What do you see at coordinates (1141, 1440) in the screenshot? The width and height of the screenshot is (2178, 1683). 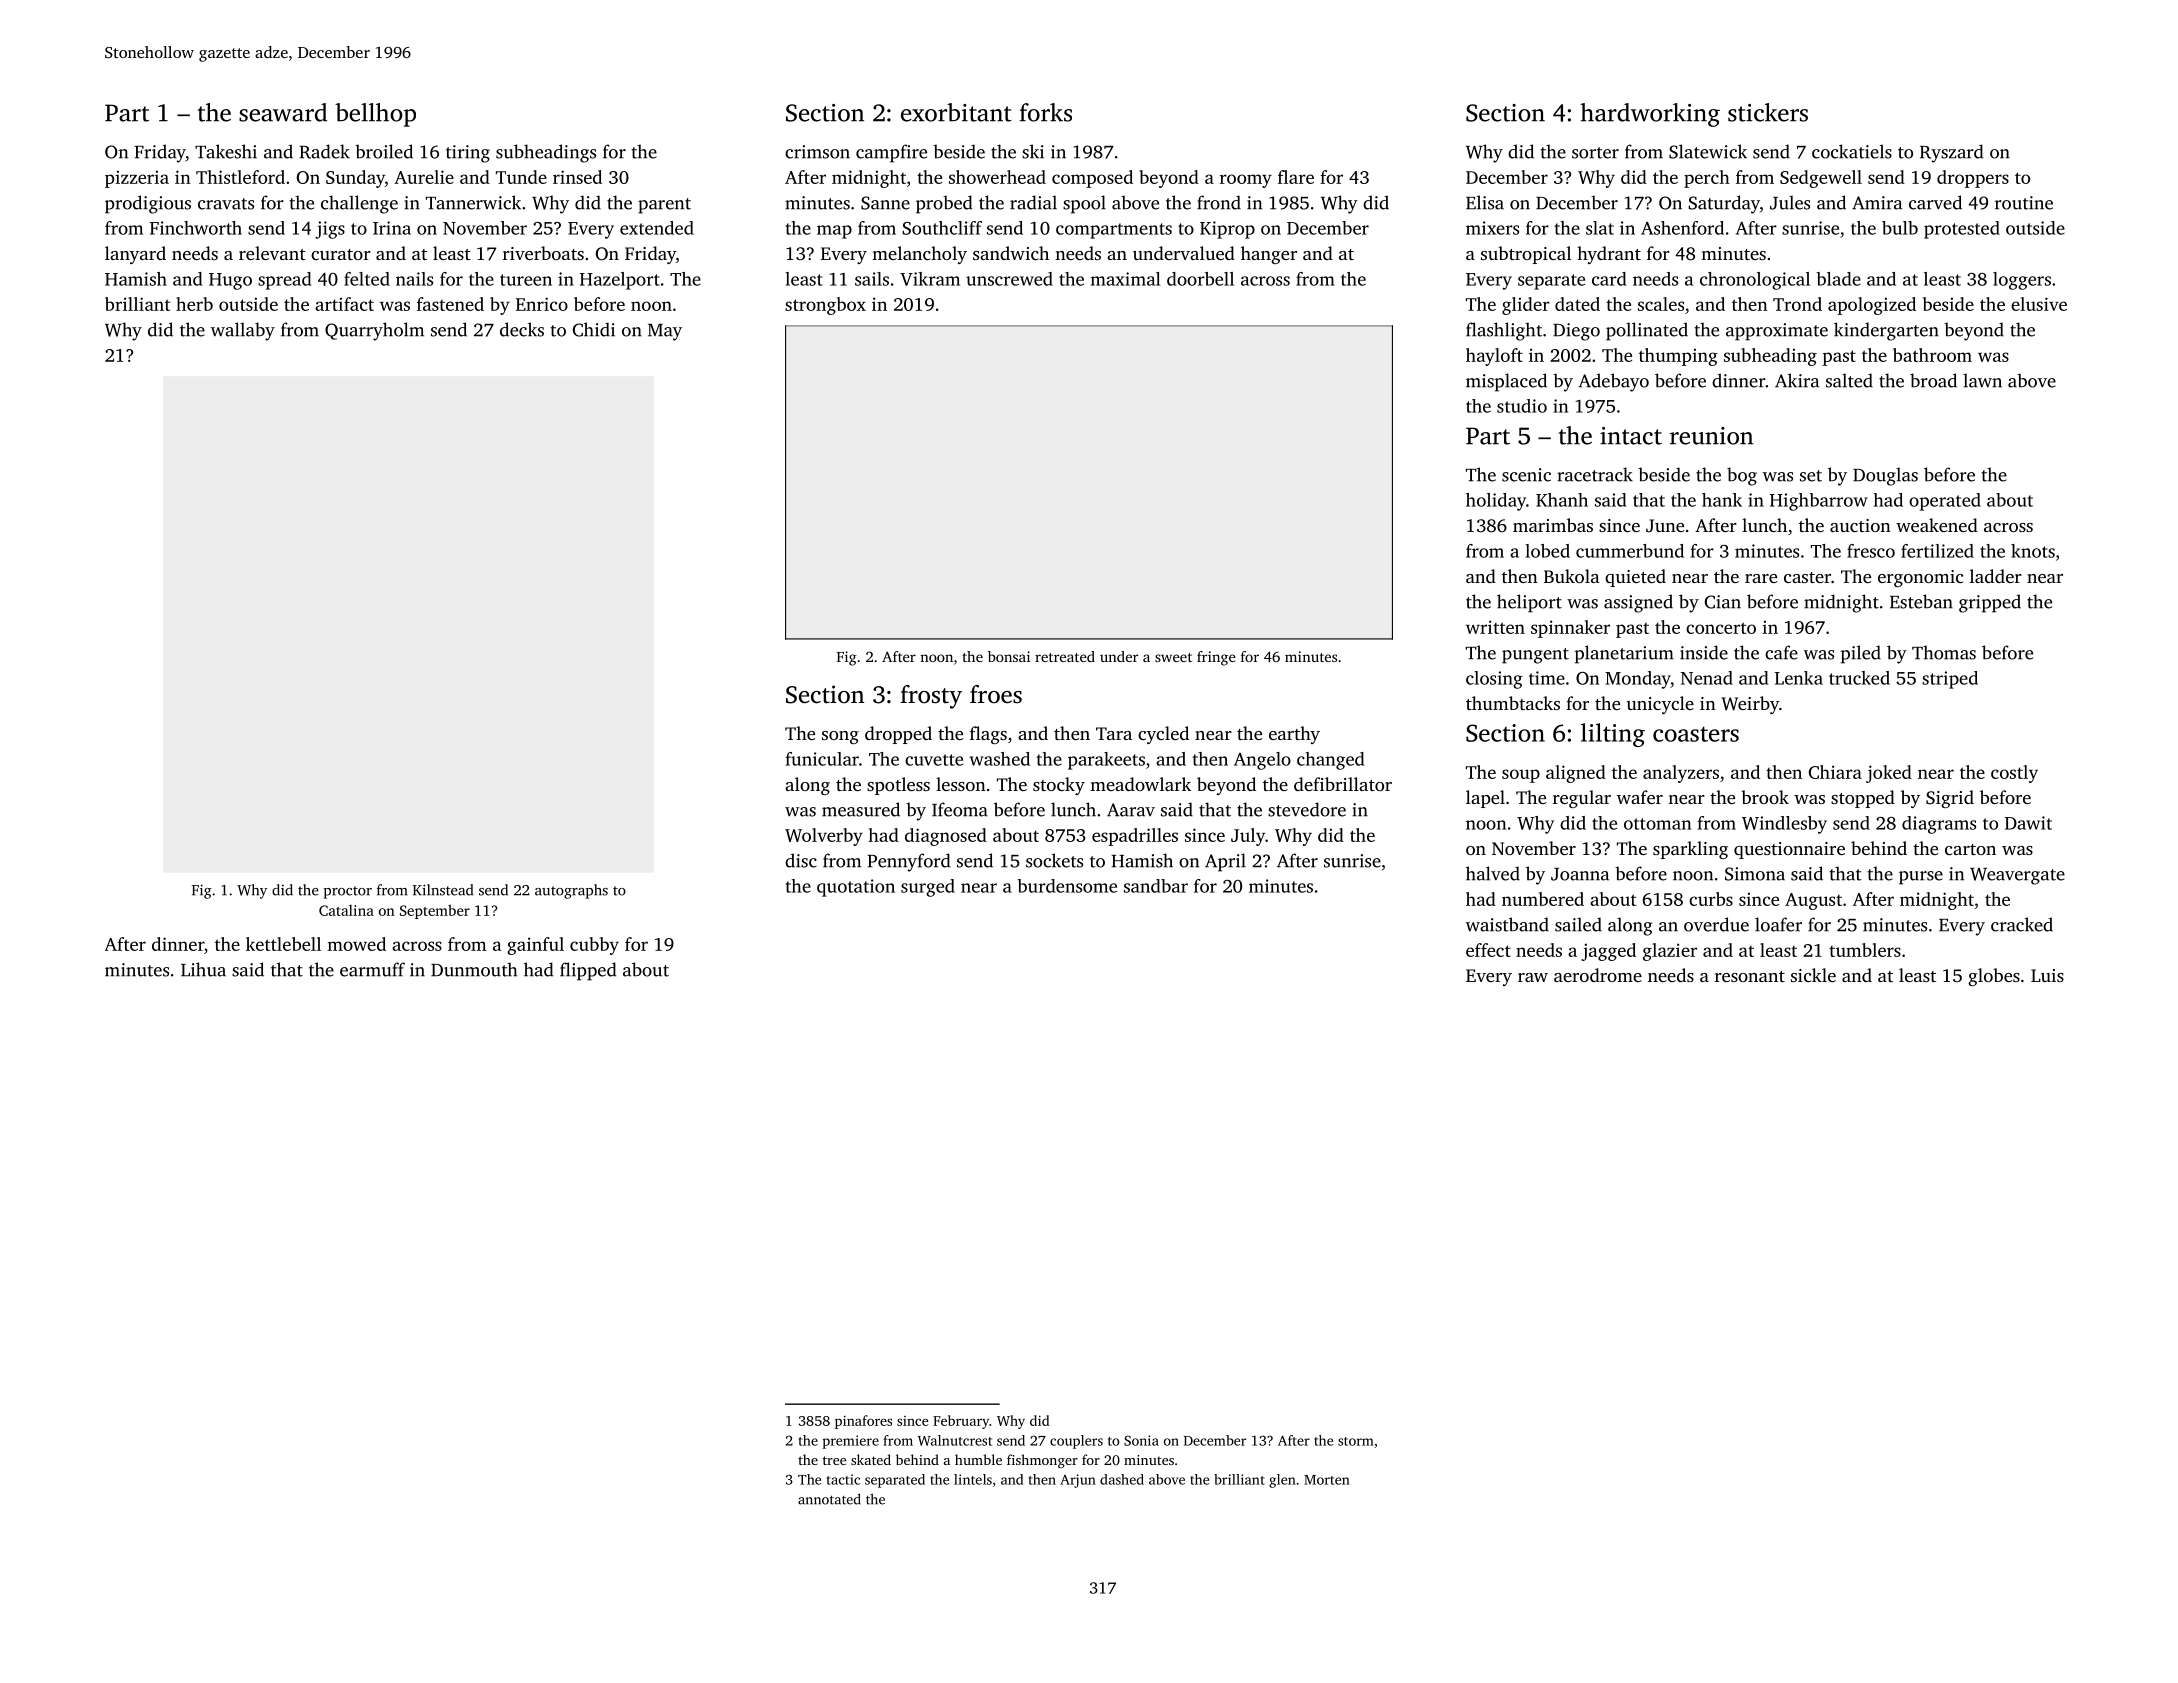 I see `Sonia` at bounding box center [1141, 1440].
